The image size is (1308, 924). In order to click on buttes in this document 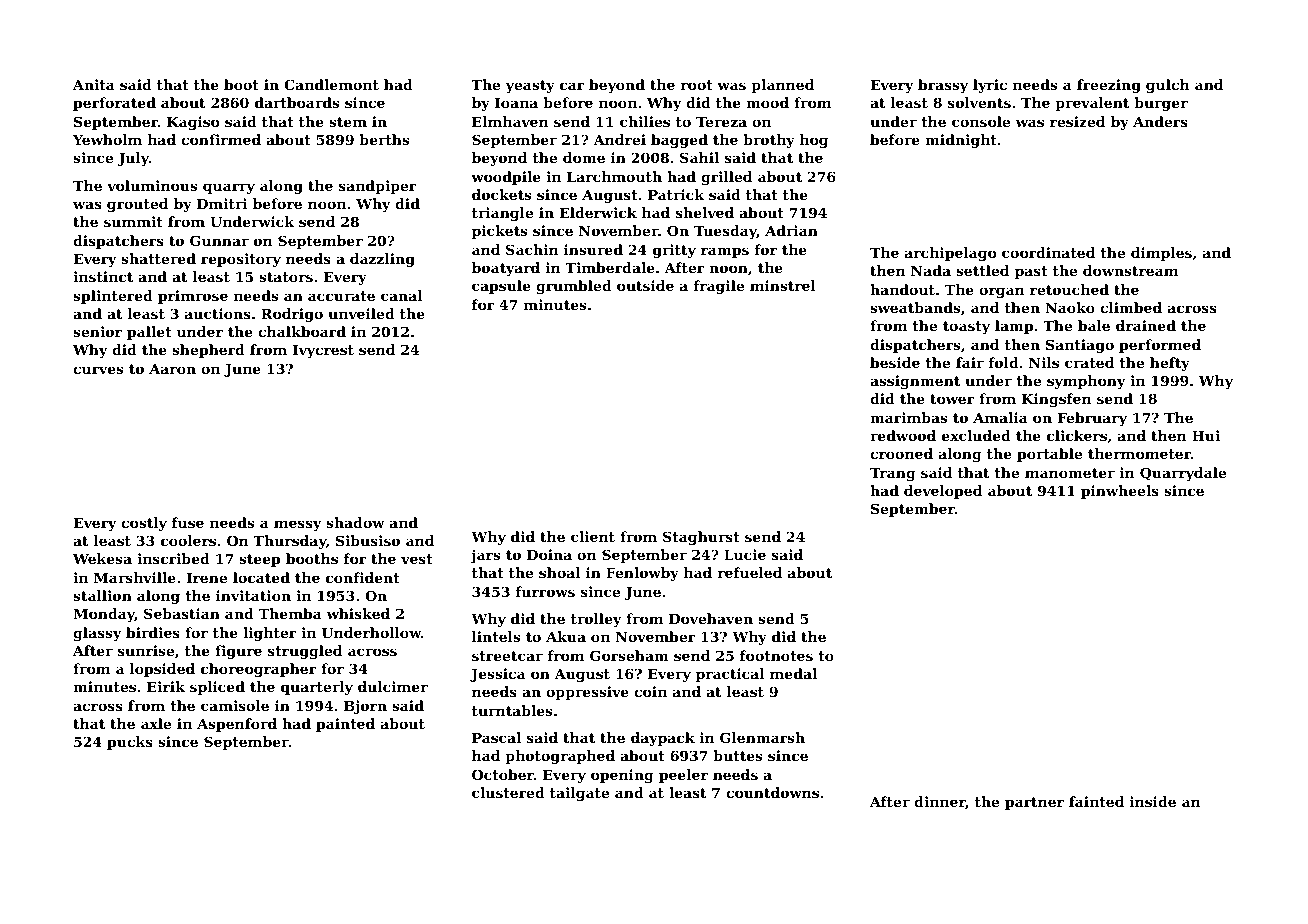, I will do `click(737, 755)`.
